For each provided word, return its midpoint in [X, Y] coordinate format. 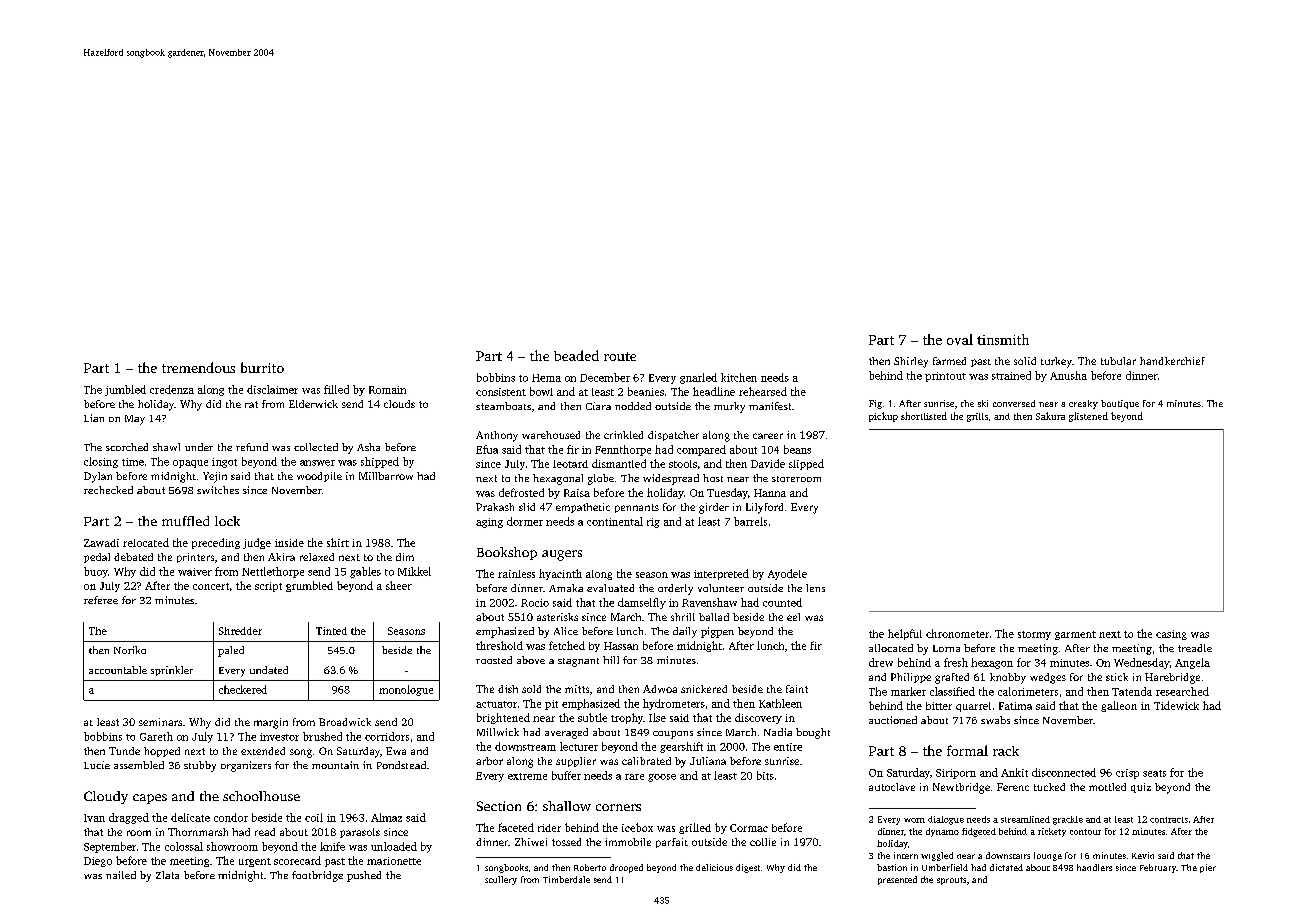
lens [815, 588]
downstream [525, 746]
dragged [129, 818]
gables [365, 572]
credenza [172, 389]
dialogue [946, 820]
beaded [576, 355]
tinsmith [1003, 339]
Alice [566, 631]
